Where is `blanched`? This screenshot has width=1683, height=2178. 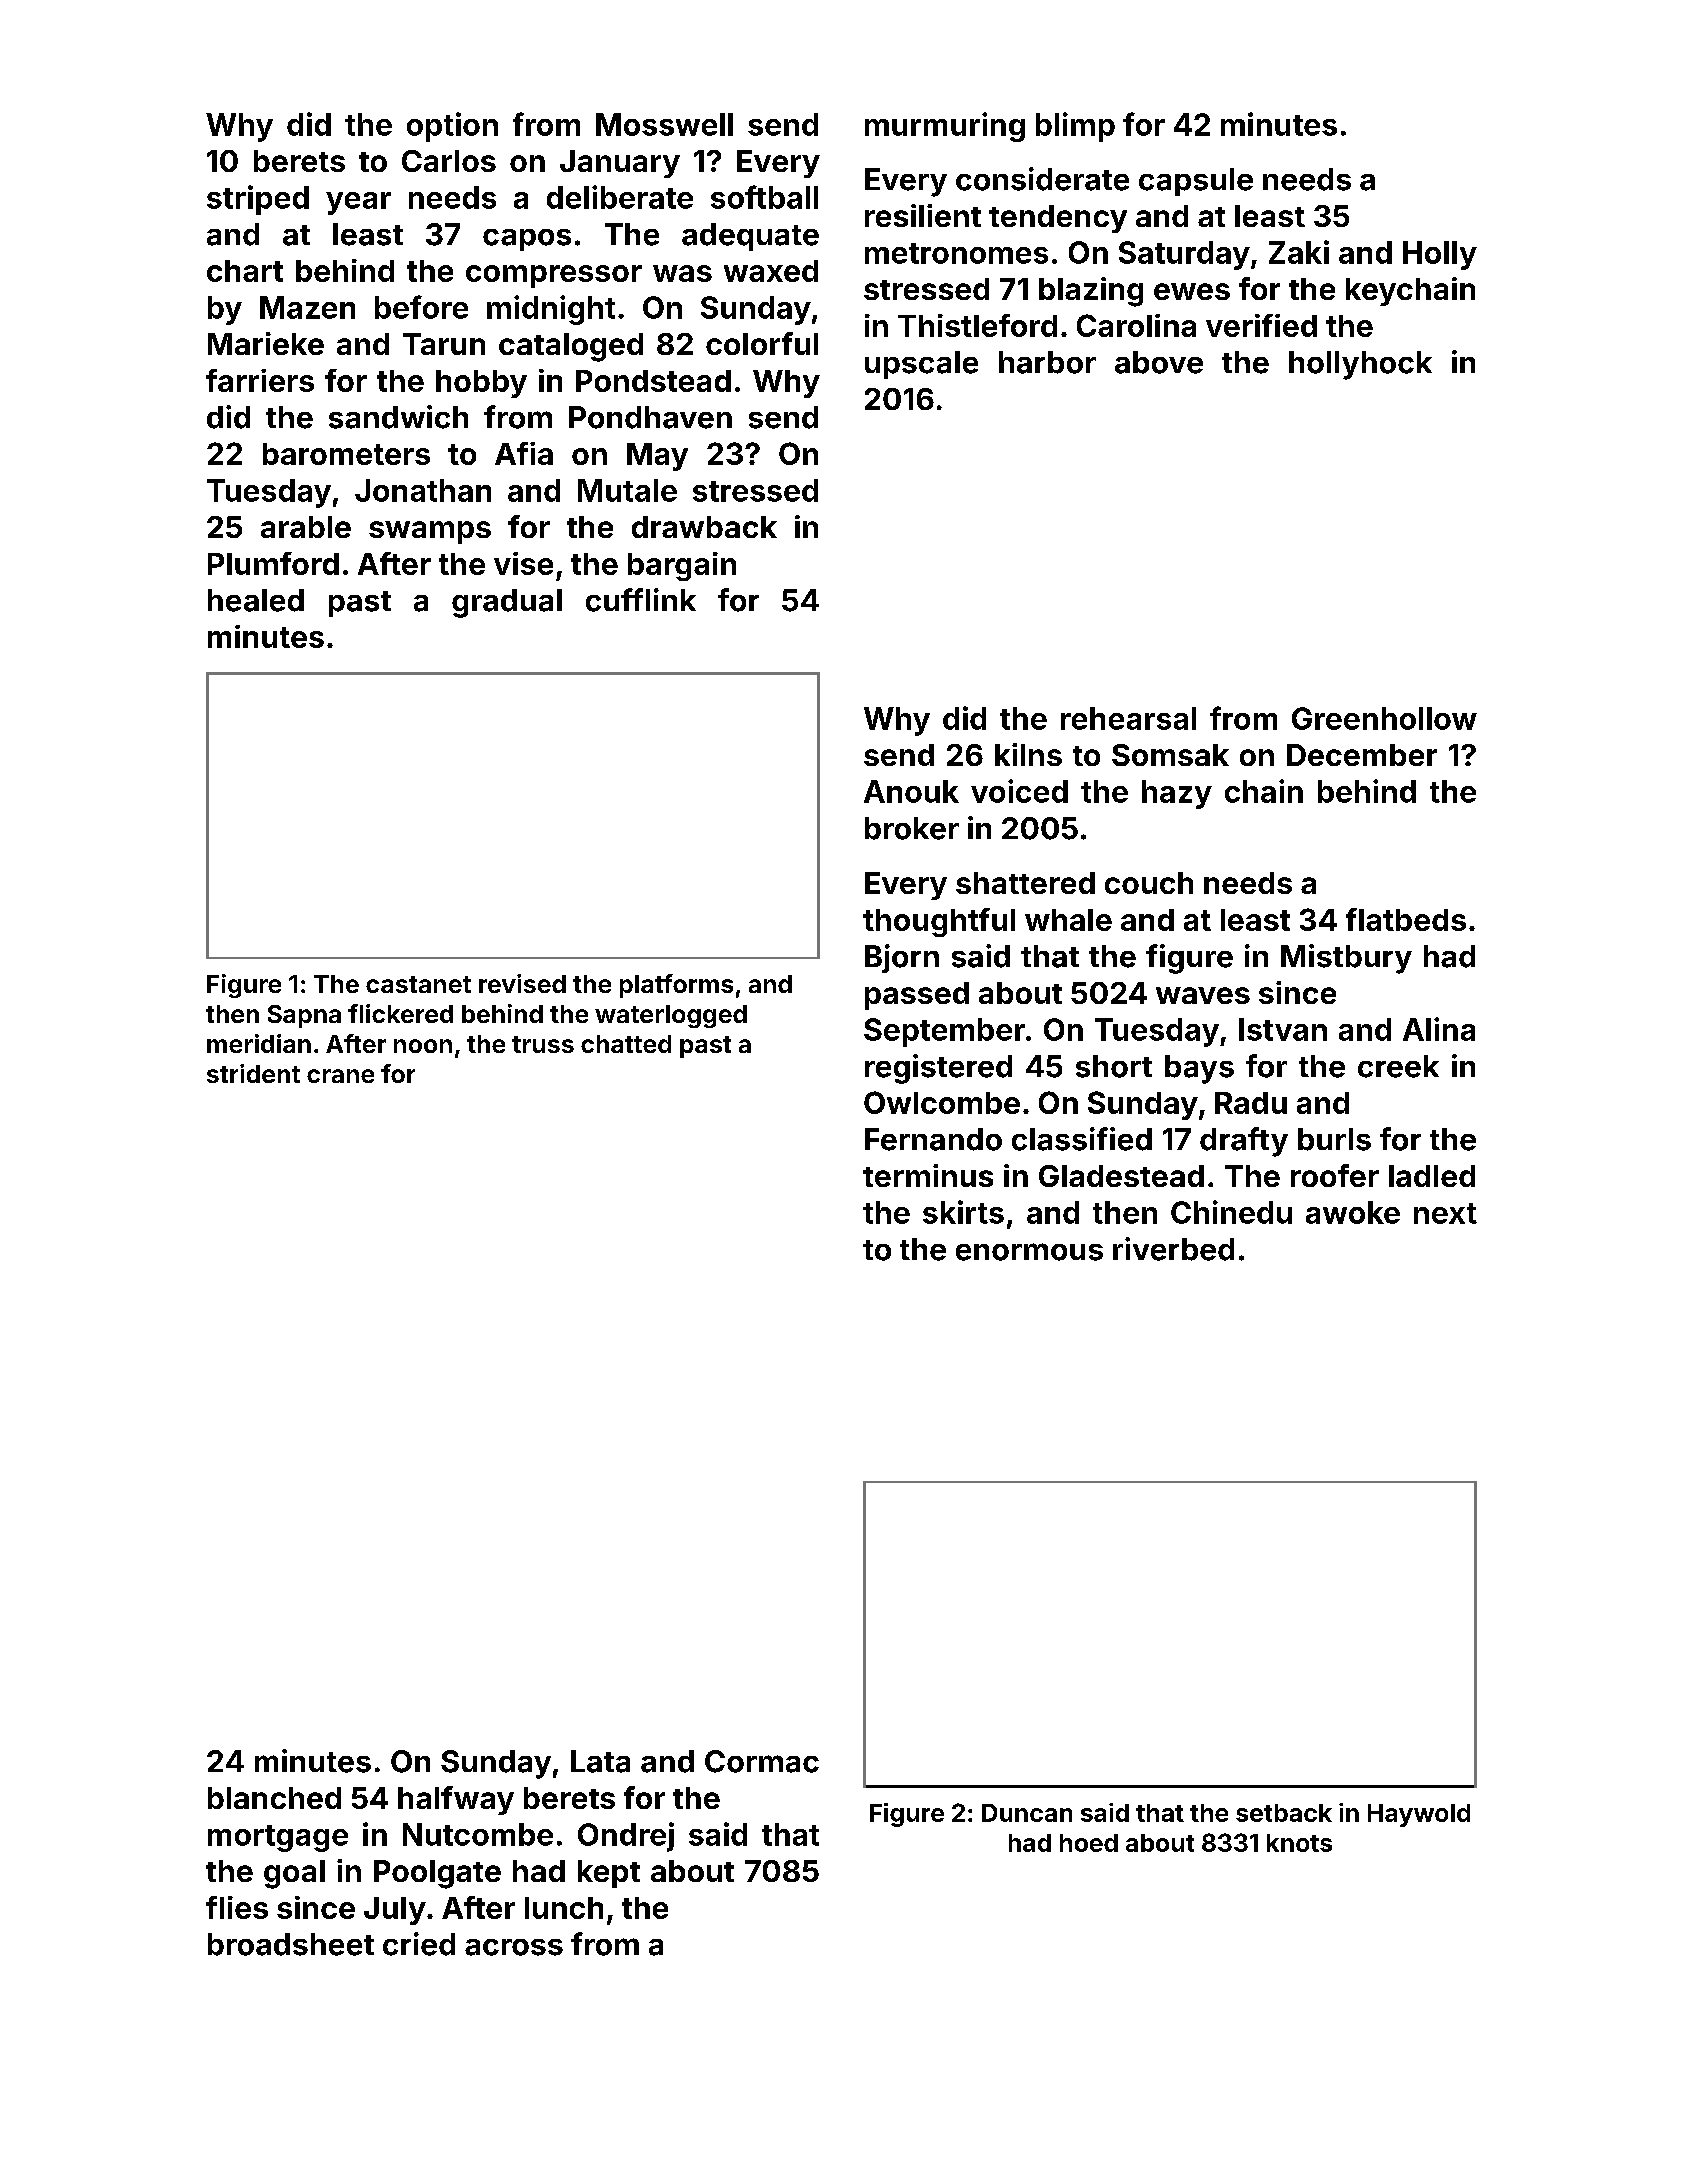
blanched is located at coordinates (274, 1798).
